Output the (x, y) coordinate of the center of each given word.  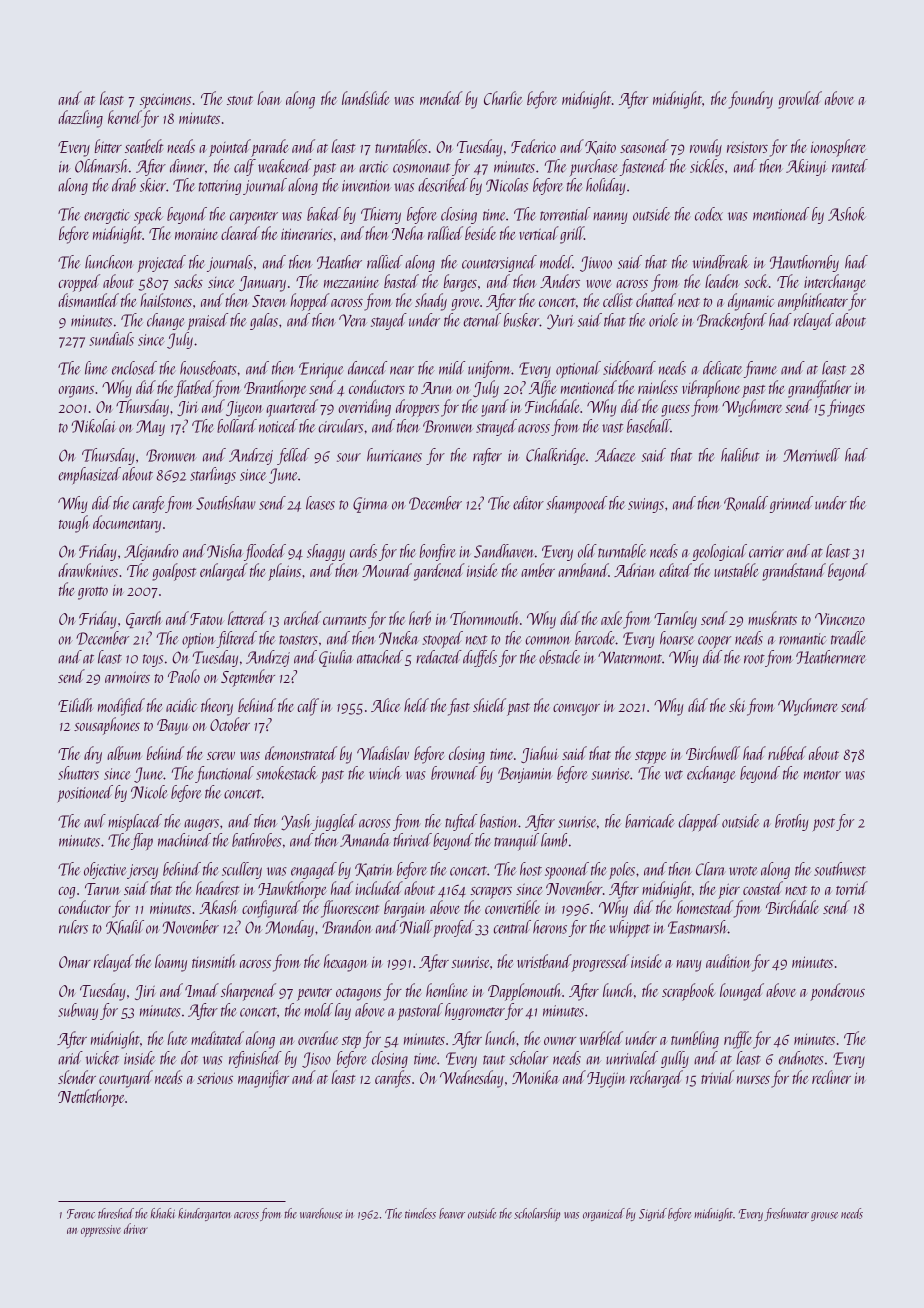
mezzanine (351, 282)
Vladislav (383, 753)
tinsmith (214, 961)
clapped (699, 823)
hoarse (677, 638)
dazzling (80, 119)
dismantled (88, 300)
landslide (366, 98)
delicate (722, 368)
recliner (831, 1077)
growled (800, 100)
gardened (439, 572)
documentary (127, 524)
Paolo (184, 676)
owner (560, 1041)
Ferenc (81, 1214)
